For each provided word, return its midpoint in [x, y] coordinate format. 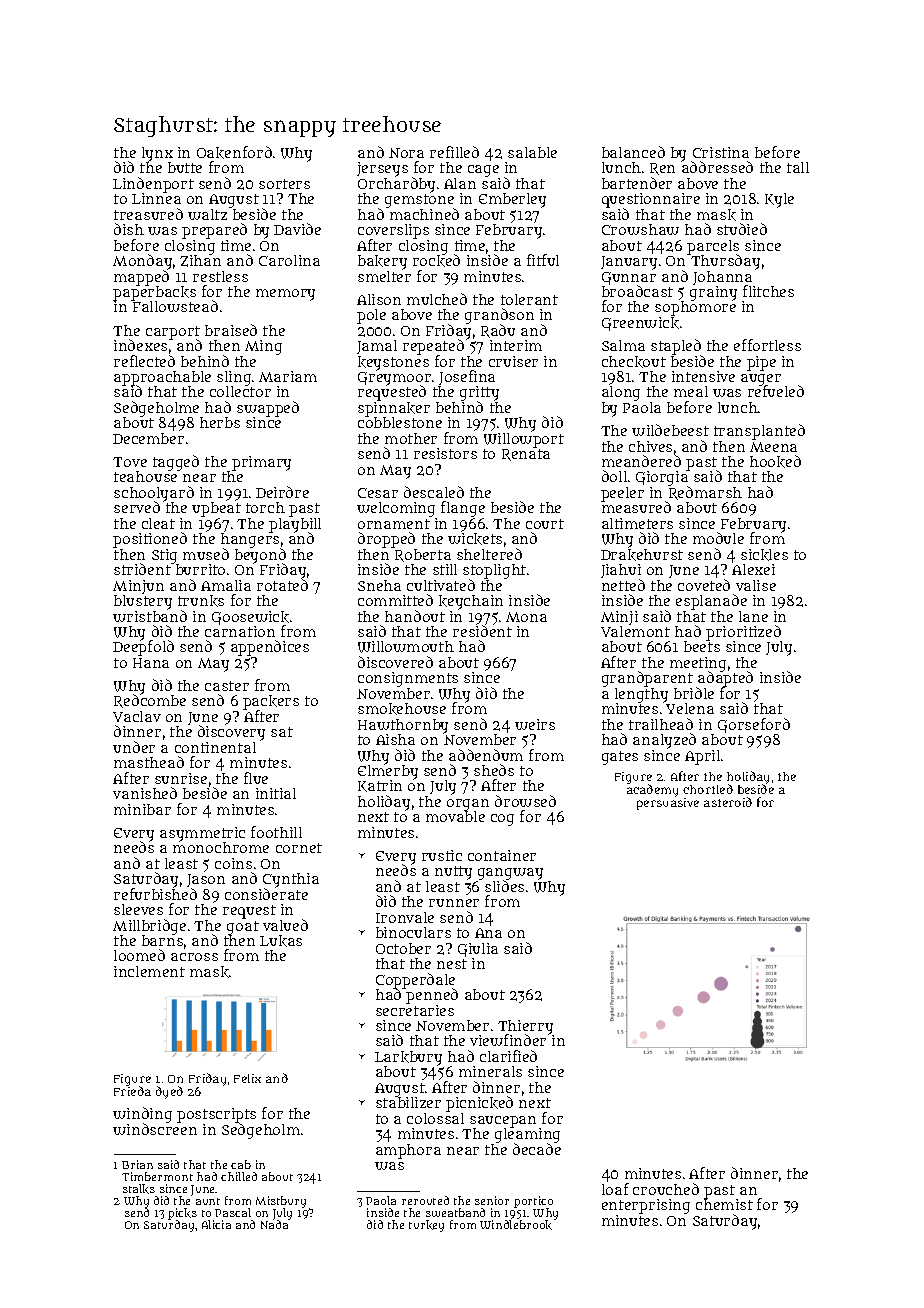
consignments [408, 679]
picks [182, 1214]
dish [129, 229]
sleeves [138, 909]
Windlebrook [516, 1225]
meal [691, 391]
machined [424, 214]
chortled [708, 789]
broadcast [637, 291]
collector [240, 392]
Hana [151, 663]
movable [455, 816]
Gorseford [754, 725]
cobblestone [400, 422]
